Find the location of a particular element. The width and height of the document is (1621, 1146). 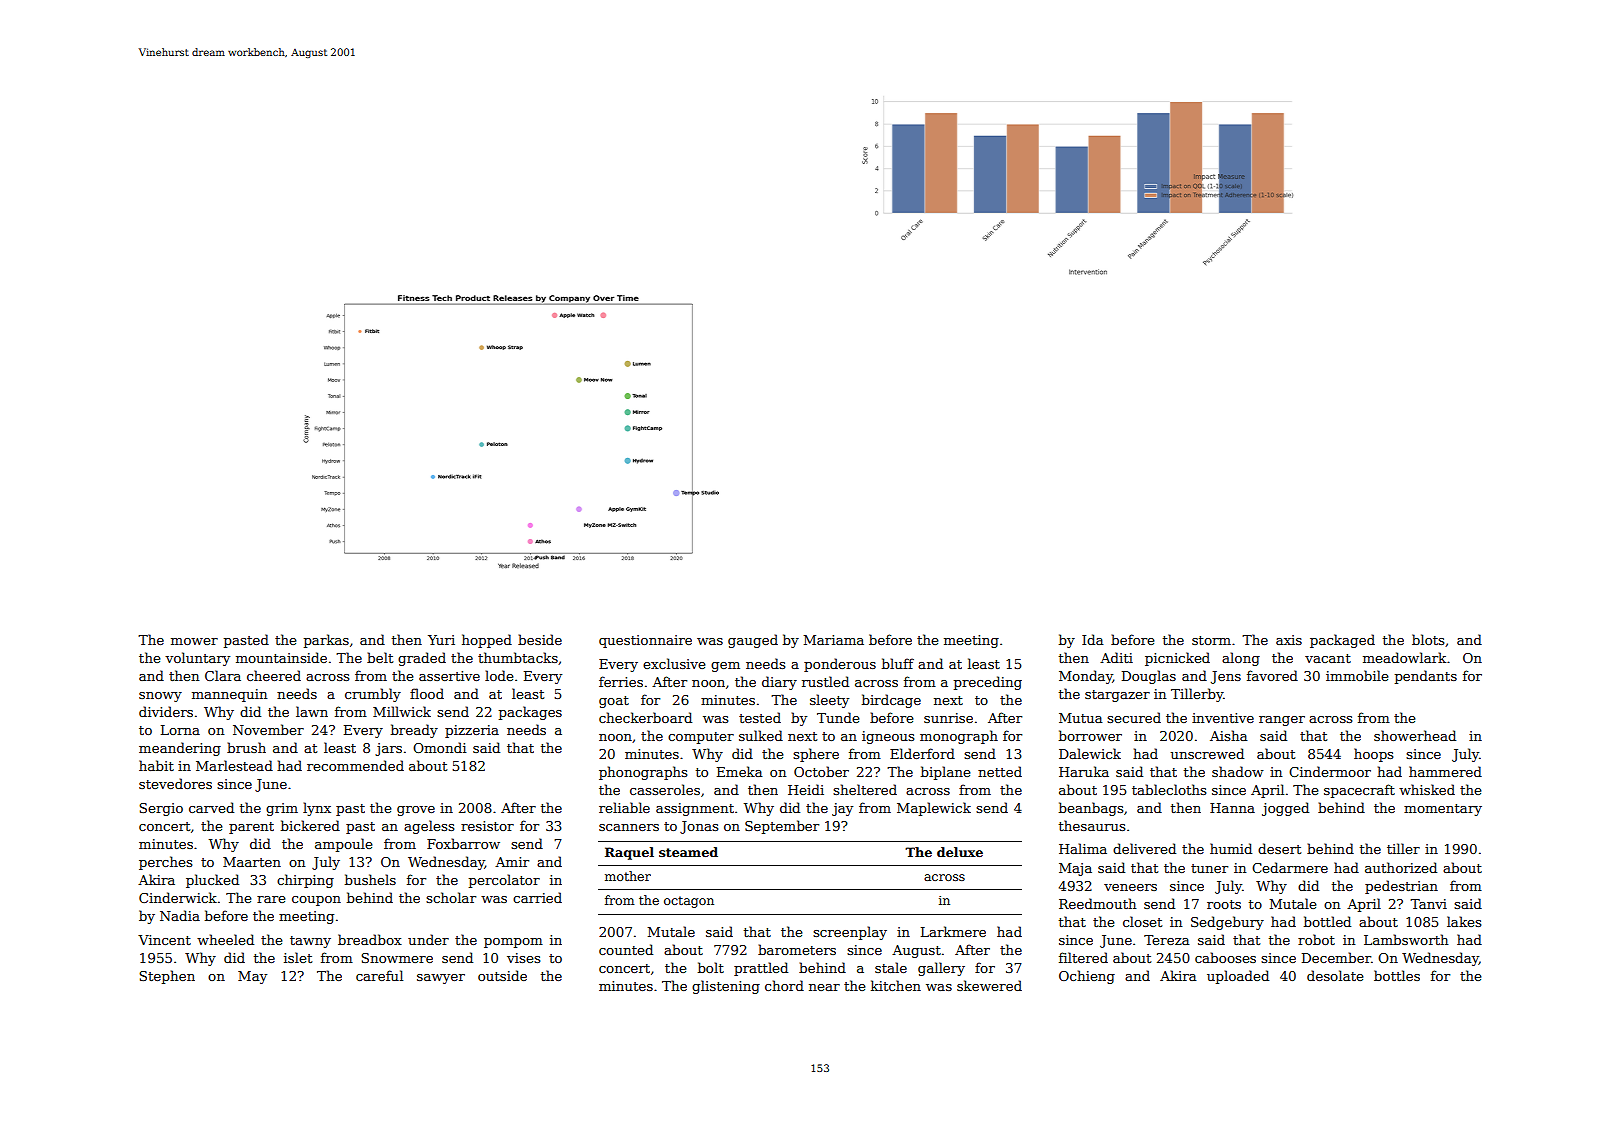

hoops is located at coordinates (1373, 755).
